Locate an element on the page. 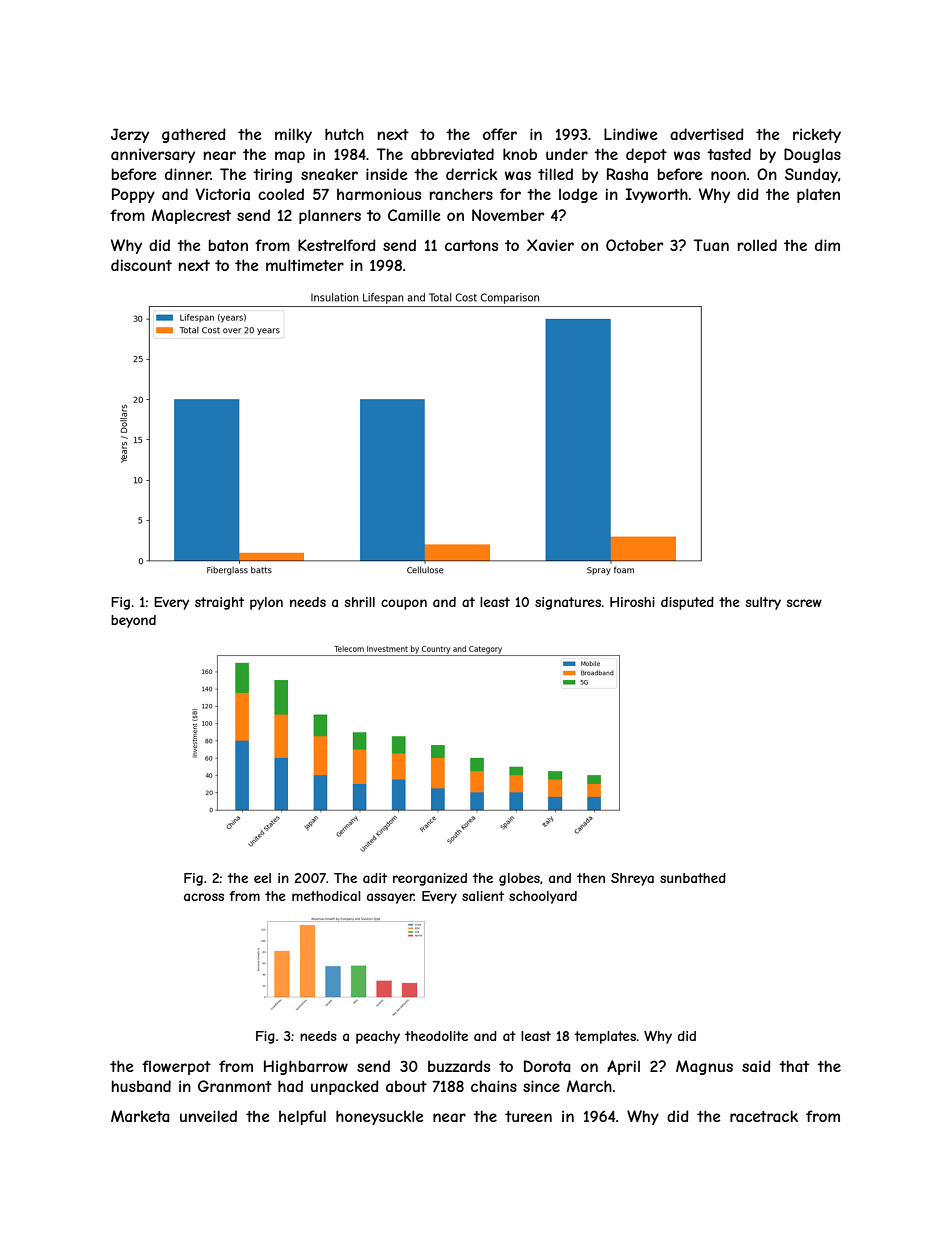  eel is located at coordinates (262, 878).
